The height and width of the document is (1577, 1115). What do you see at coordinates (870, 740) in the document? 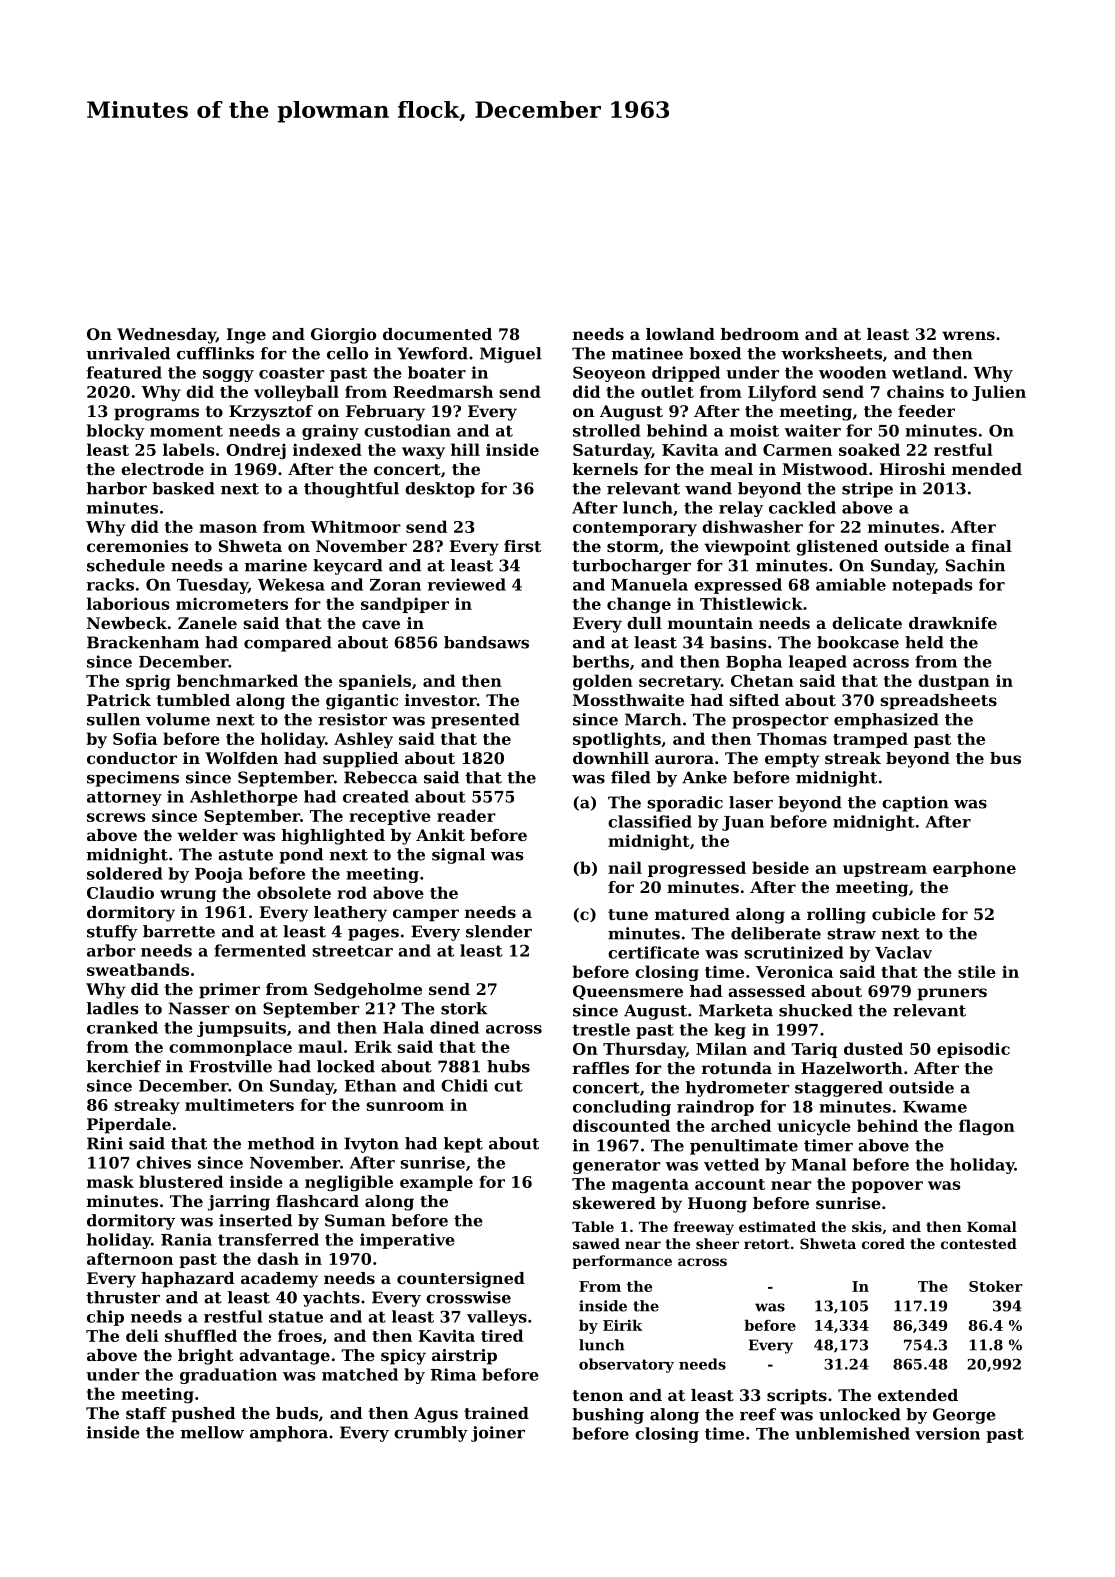
I see `tramped` at bounding box center [870, 740].
